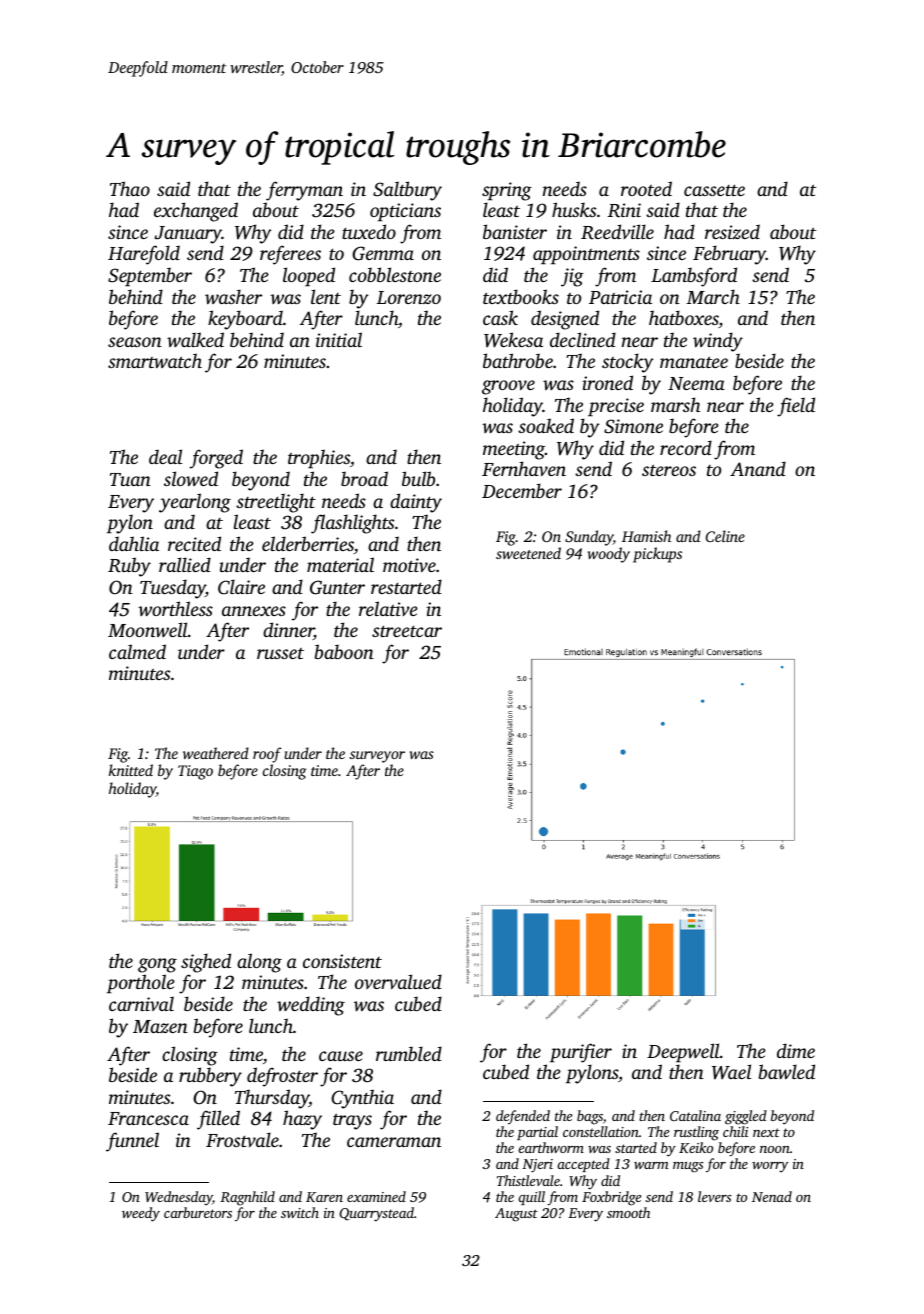 The width and height of the image is (924, 1314). Describe the element at coordinates (694, 362) in the image. I see `manatee` at that location.
